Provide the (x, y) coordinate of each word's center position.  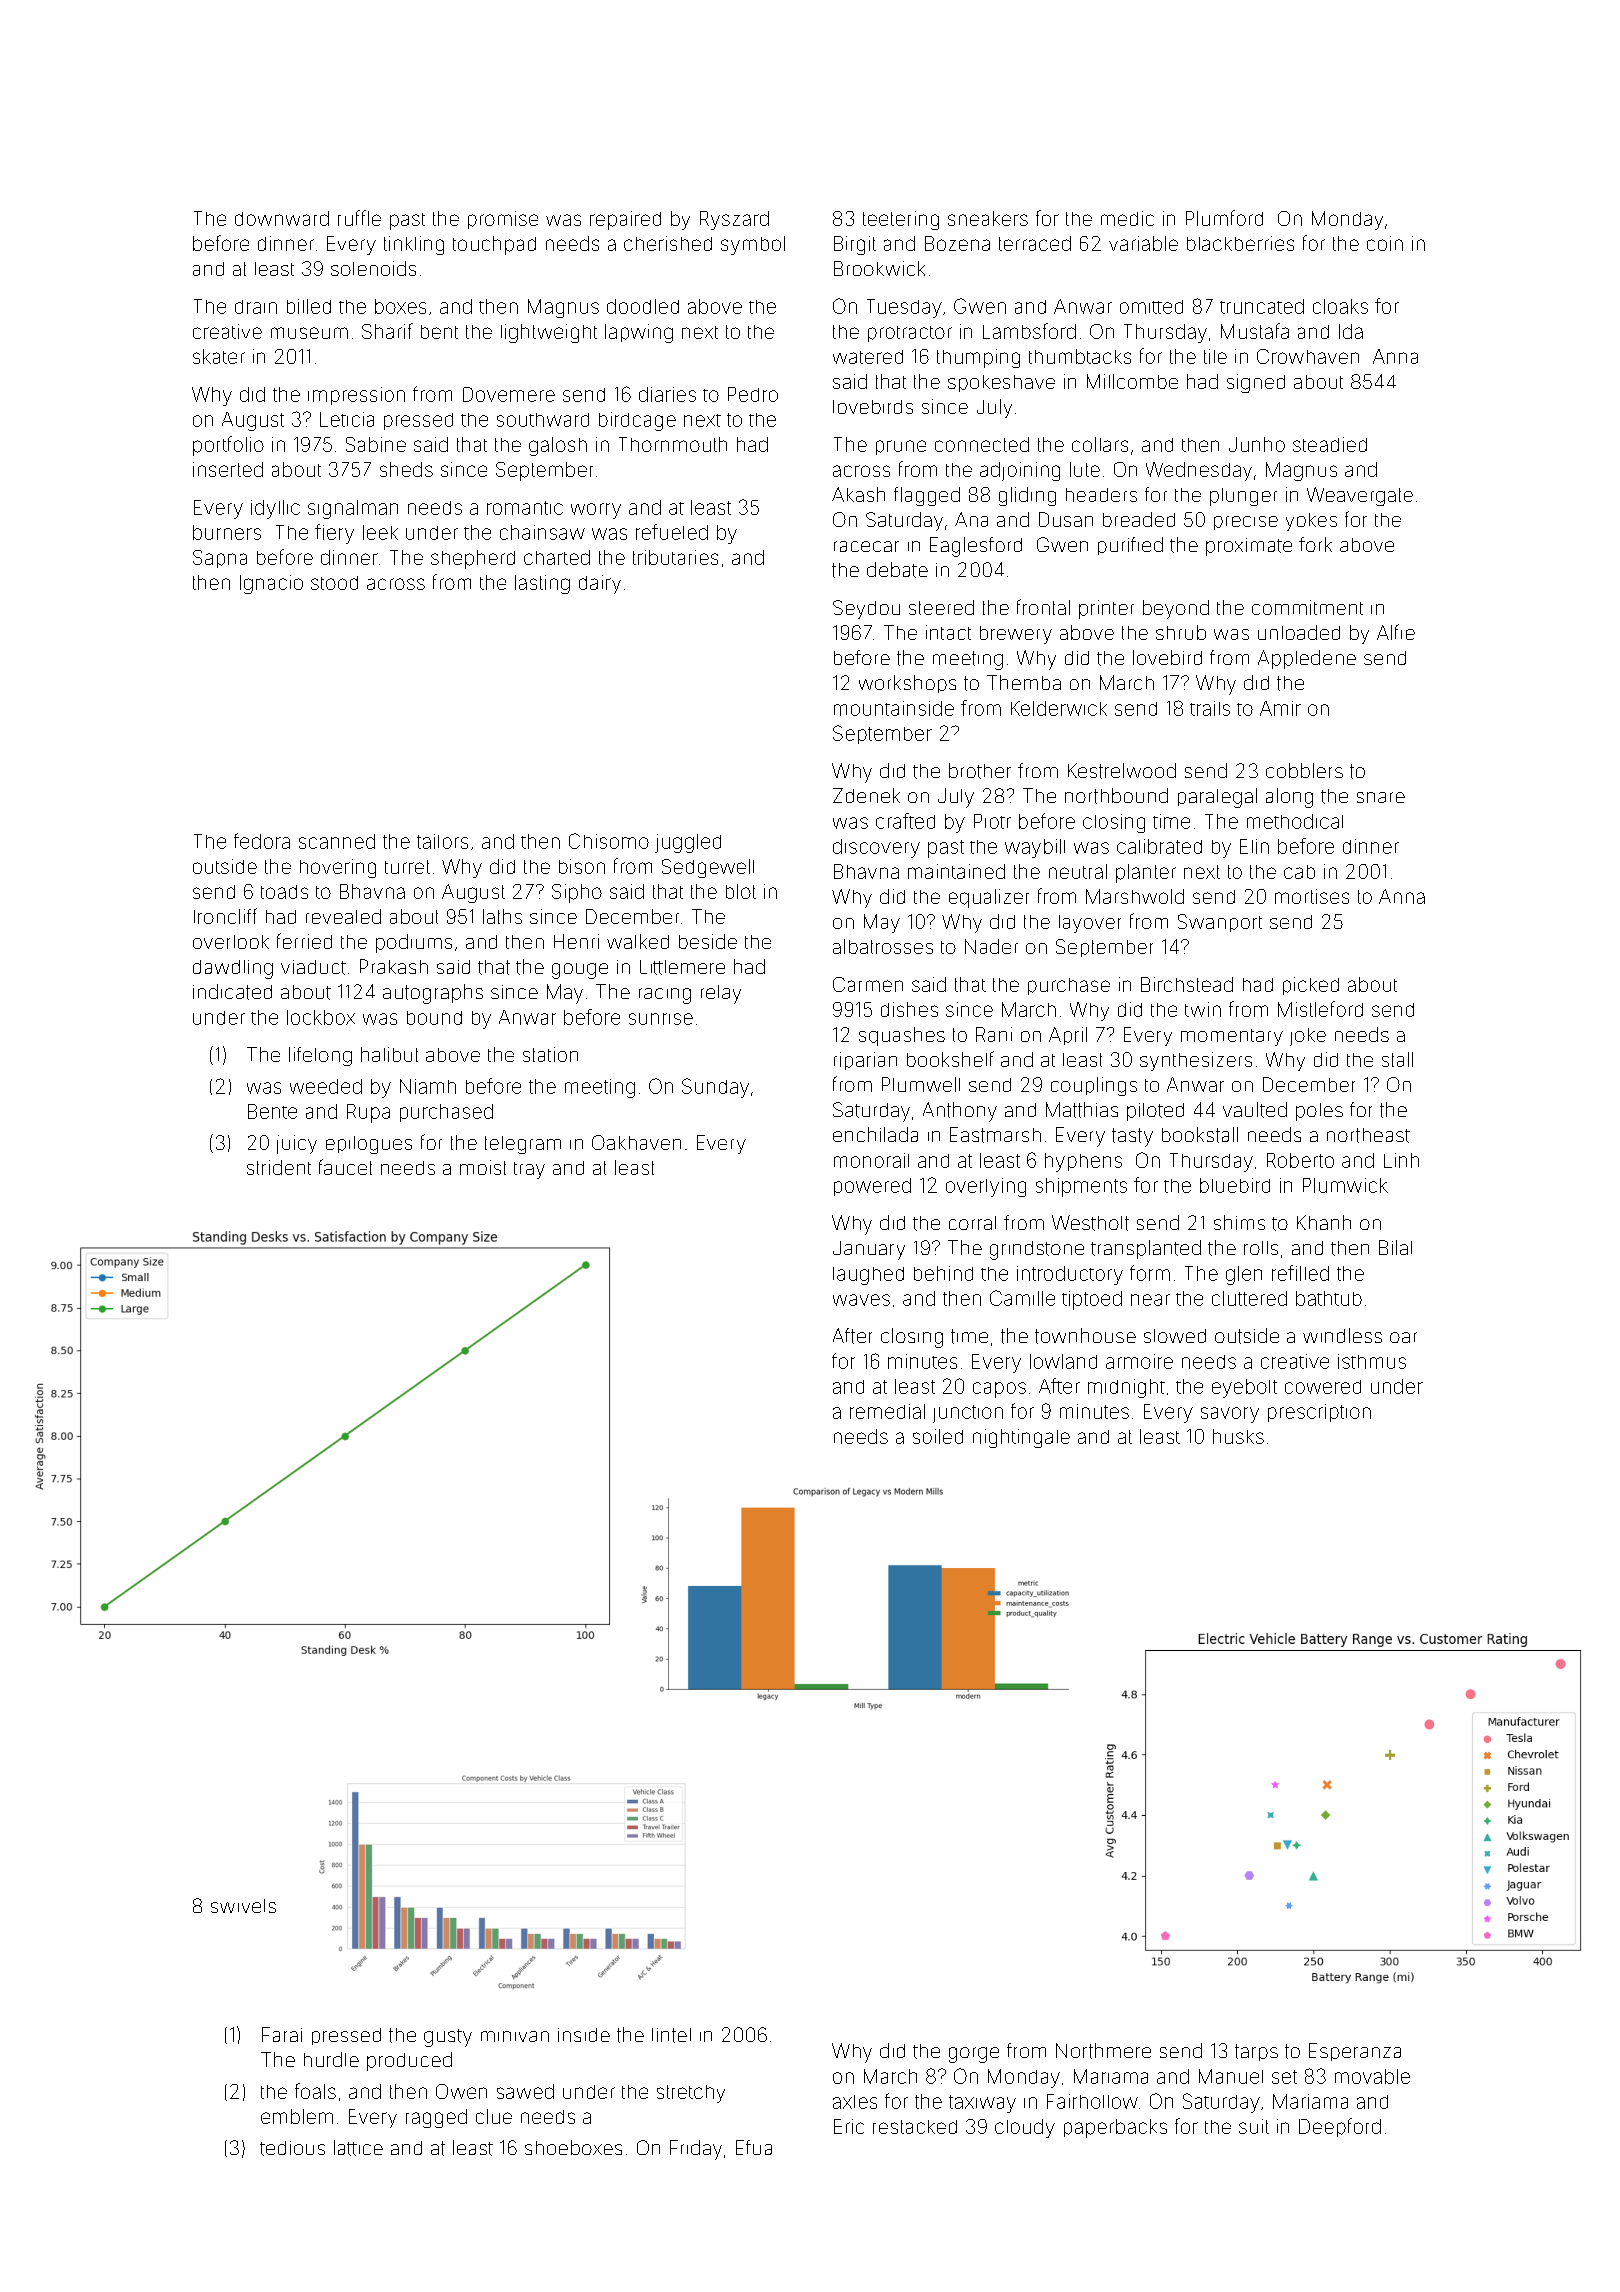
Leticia (347, 419)
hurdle (331, 2059)
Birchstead (1187, 984)
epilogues (369, 1145)
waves (861, 1300)
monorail (871, 1160)
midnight (1126, 1388)
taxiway (982, 2104)
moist (483, 1167)
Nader (991, 946)
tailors (442, 841)
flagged (927, 496)
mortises (1312, 896)
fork (1315, 544)
